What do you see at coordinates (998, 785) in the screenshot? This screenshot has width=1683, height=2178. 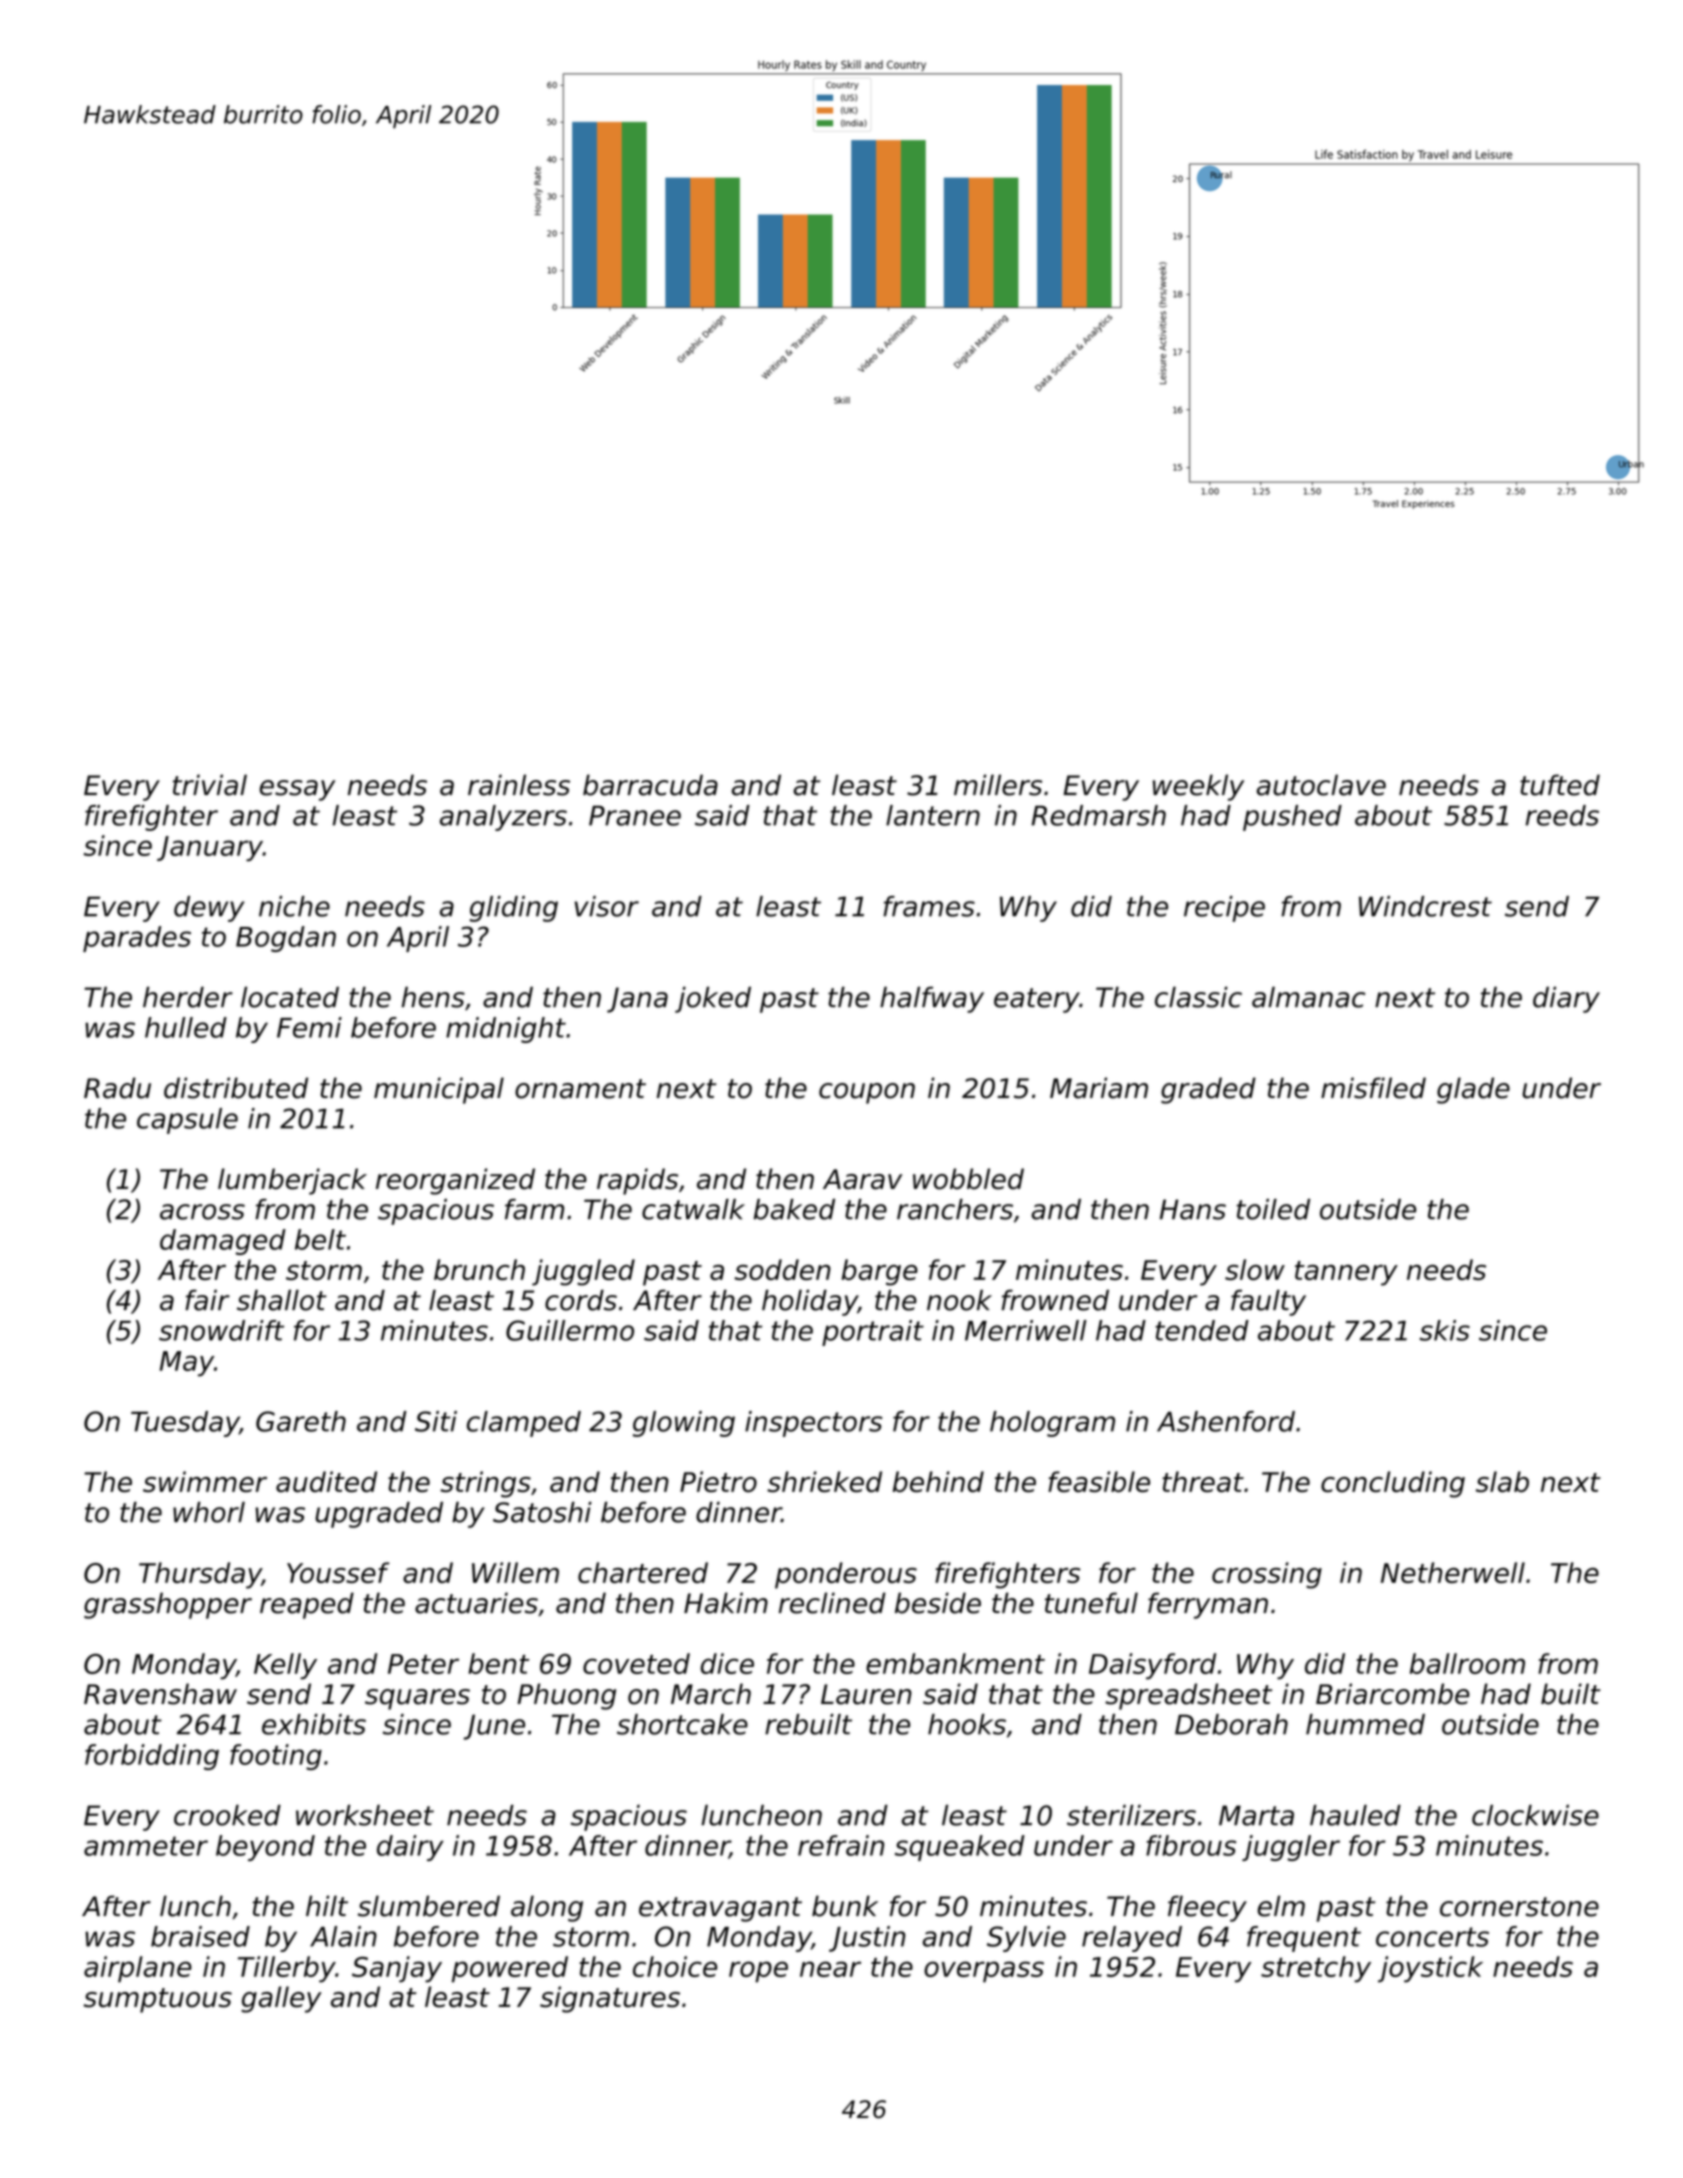 I see `millers` at bounding box center [998, 785].
